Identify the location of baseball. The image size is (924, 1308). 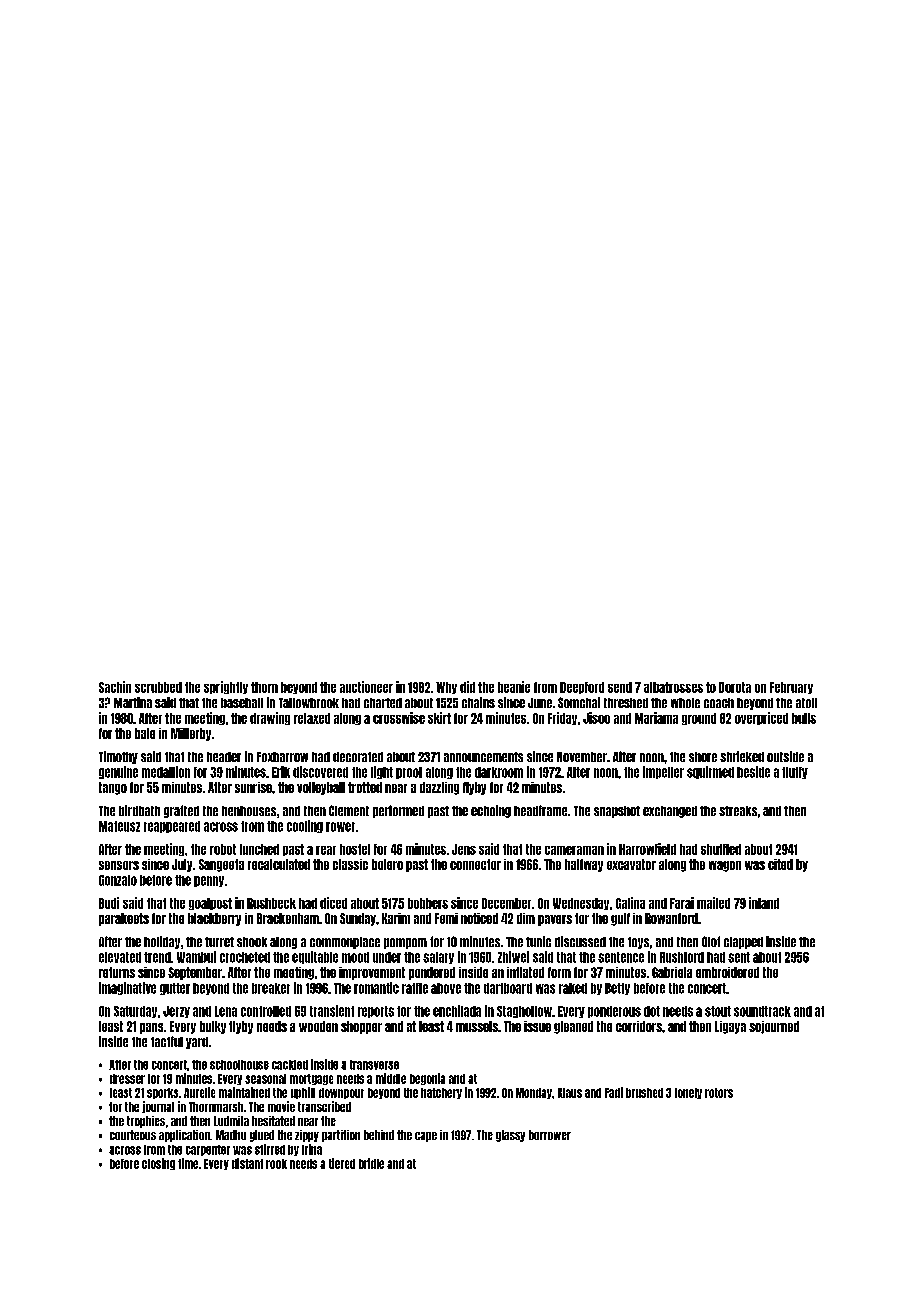
(242, 703).
